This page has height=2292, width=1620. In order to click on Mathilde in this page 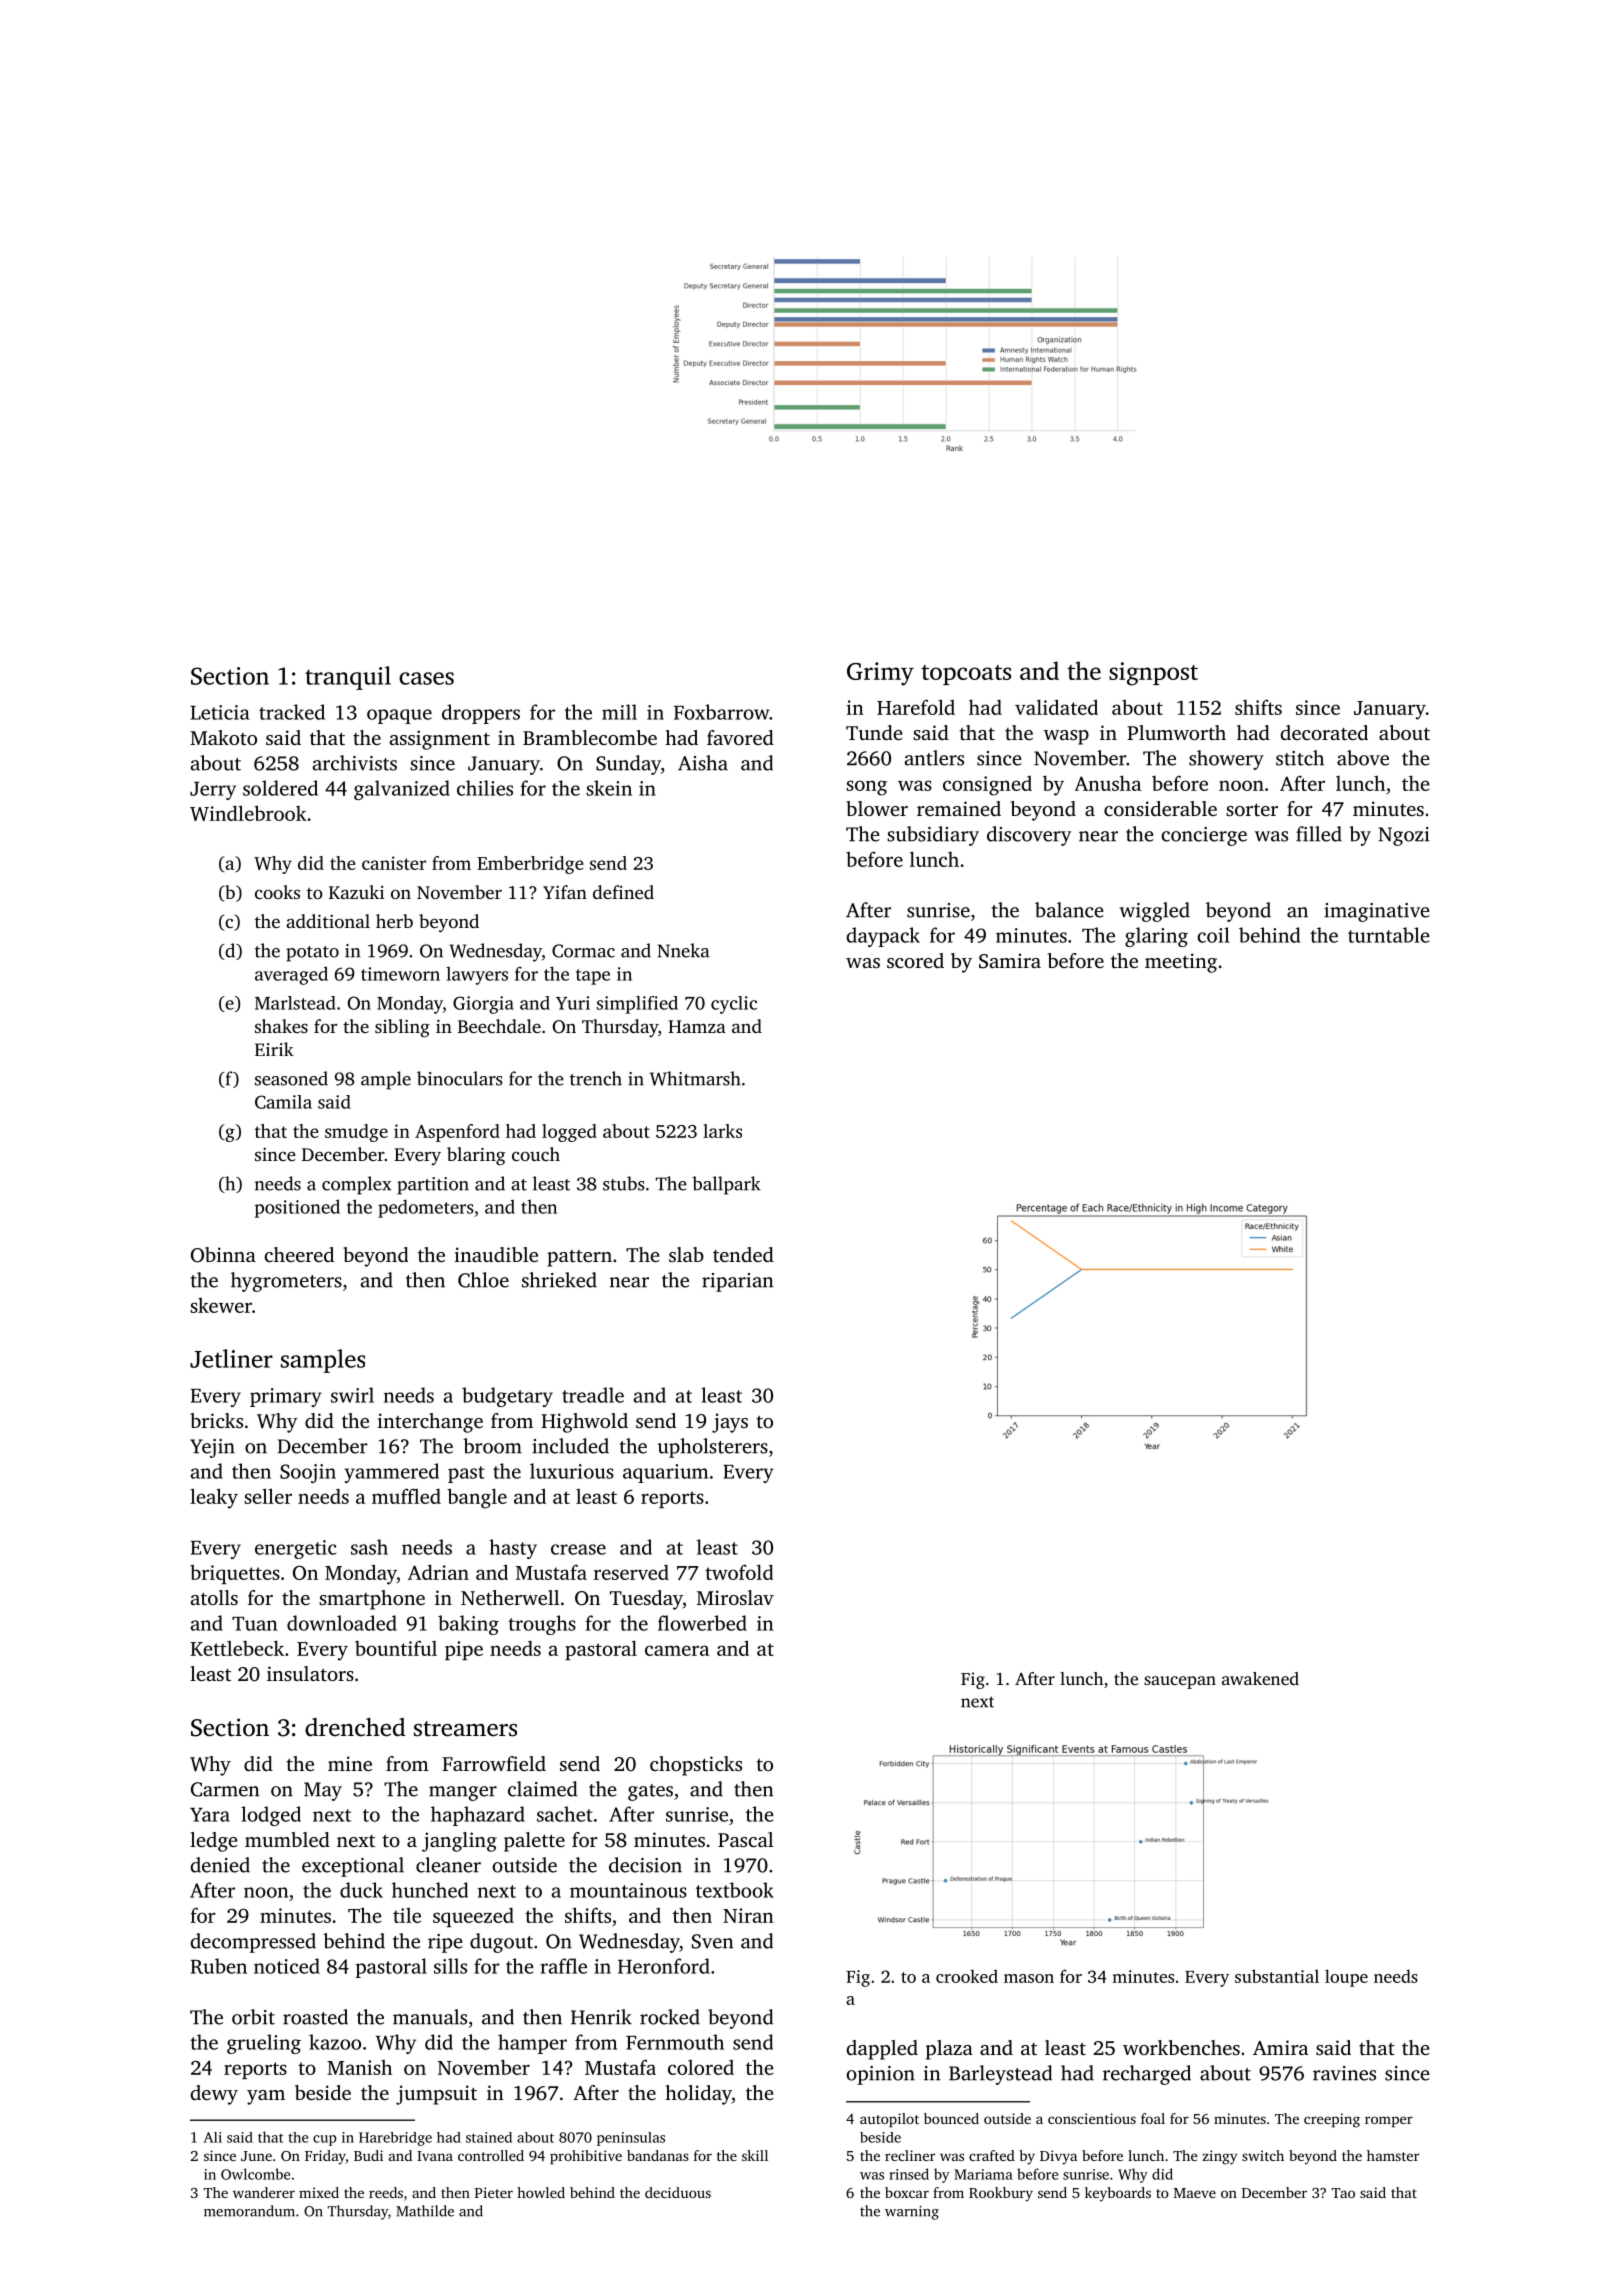, I will do `click(425, 2211)`.
